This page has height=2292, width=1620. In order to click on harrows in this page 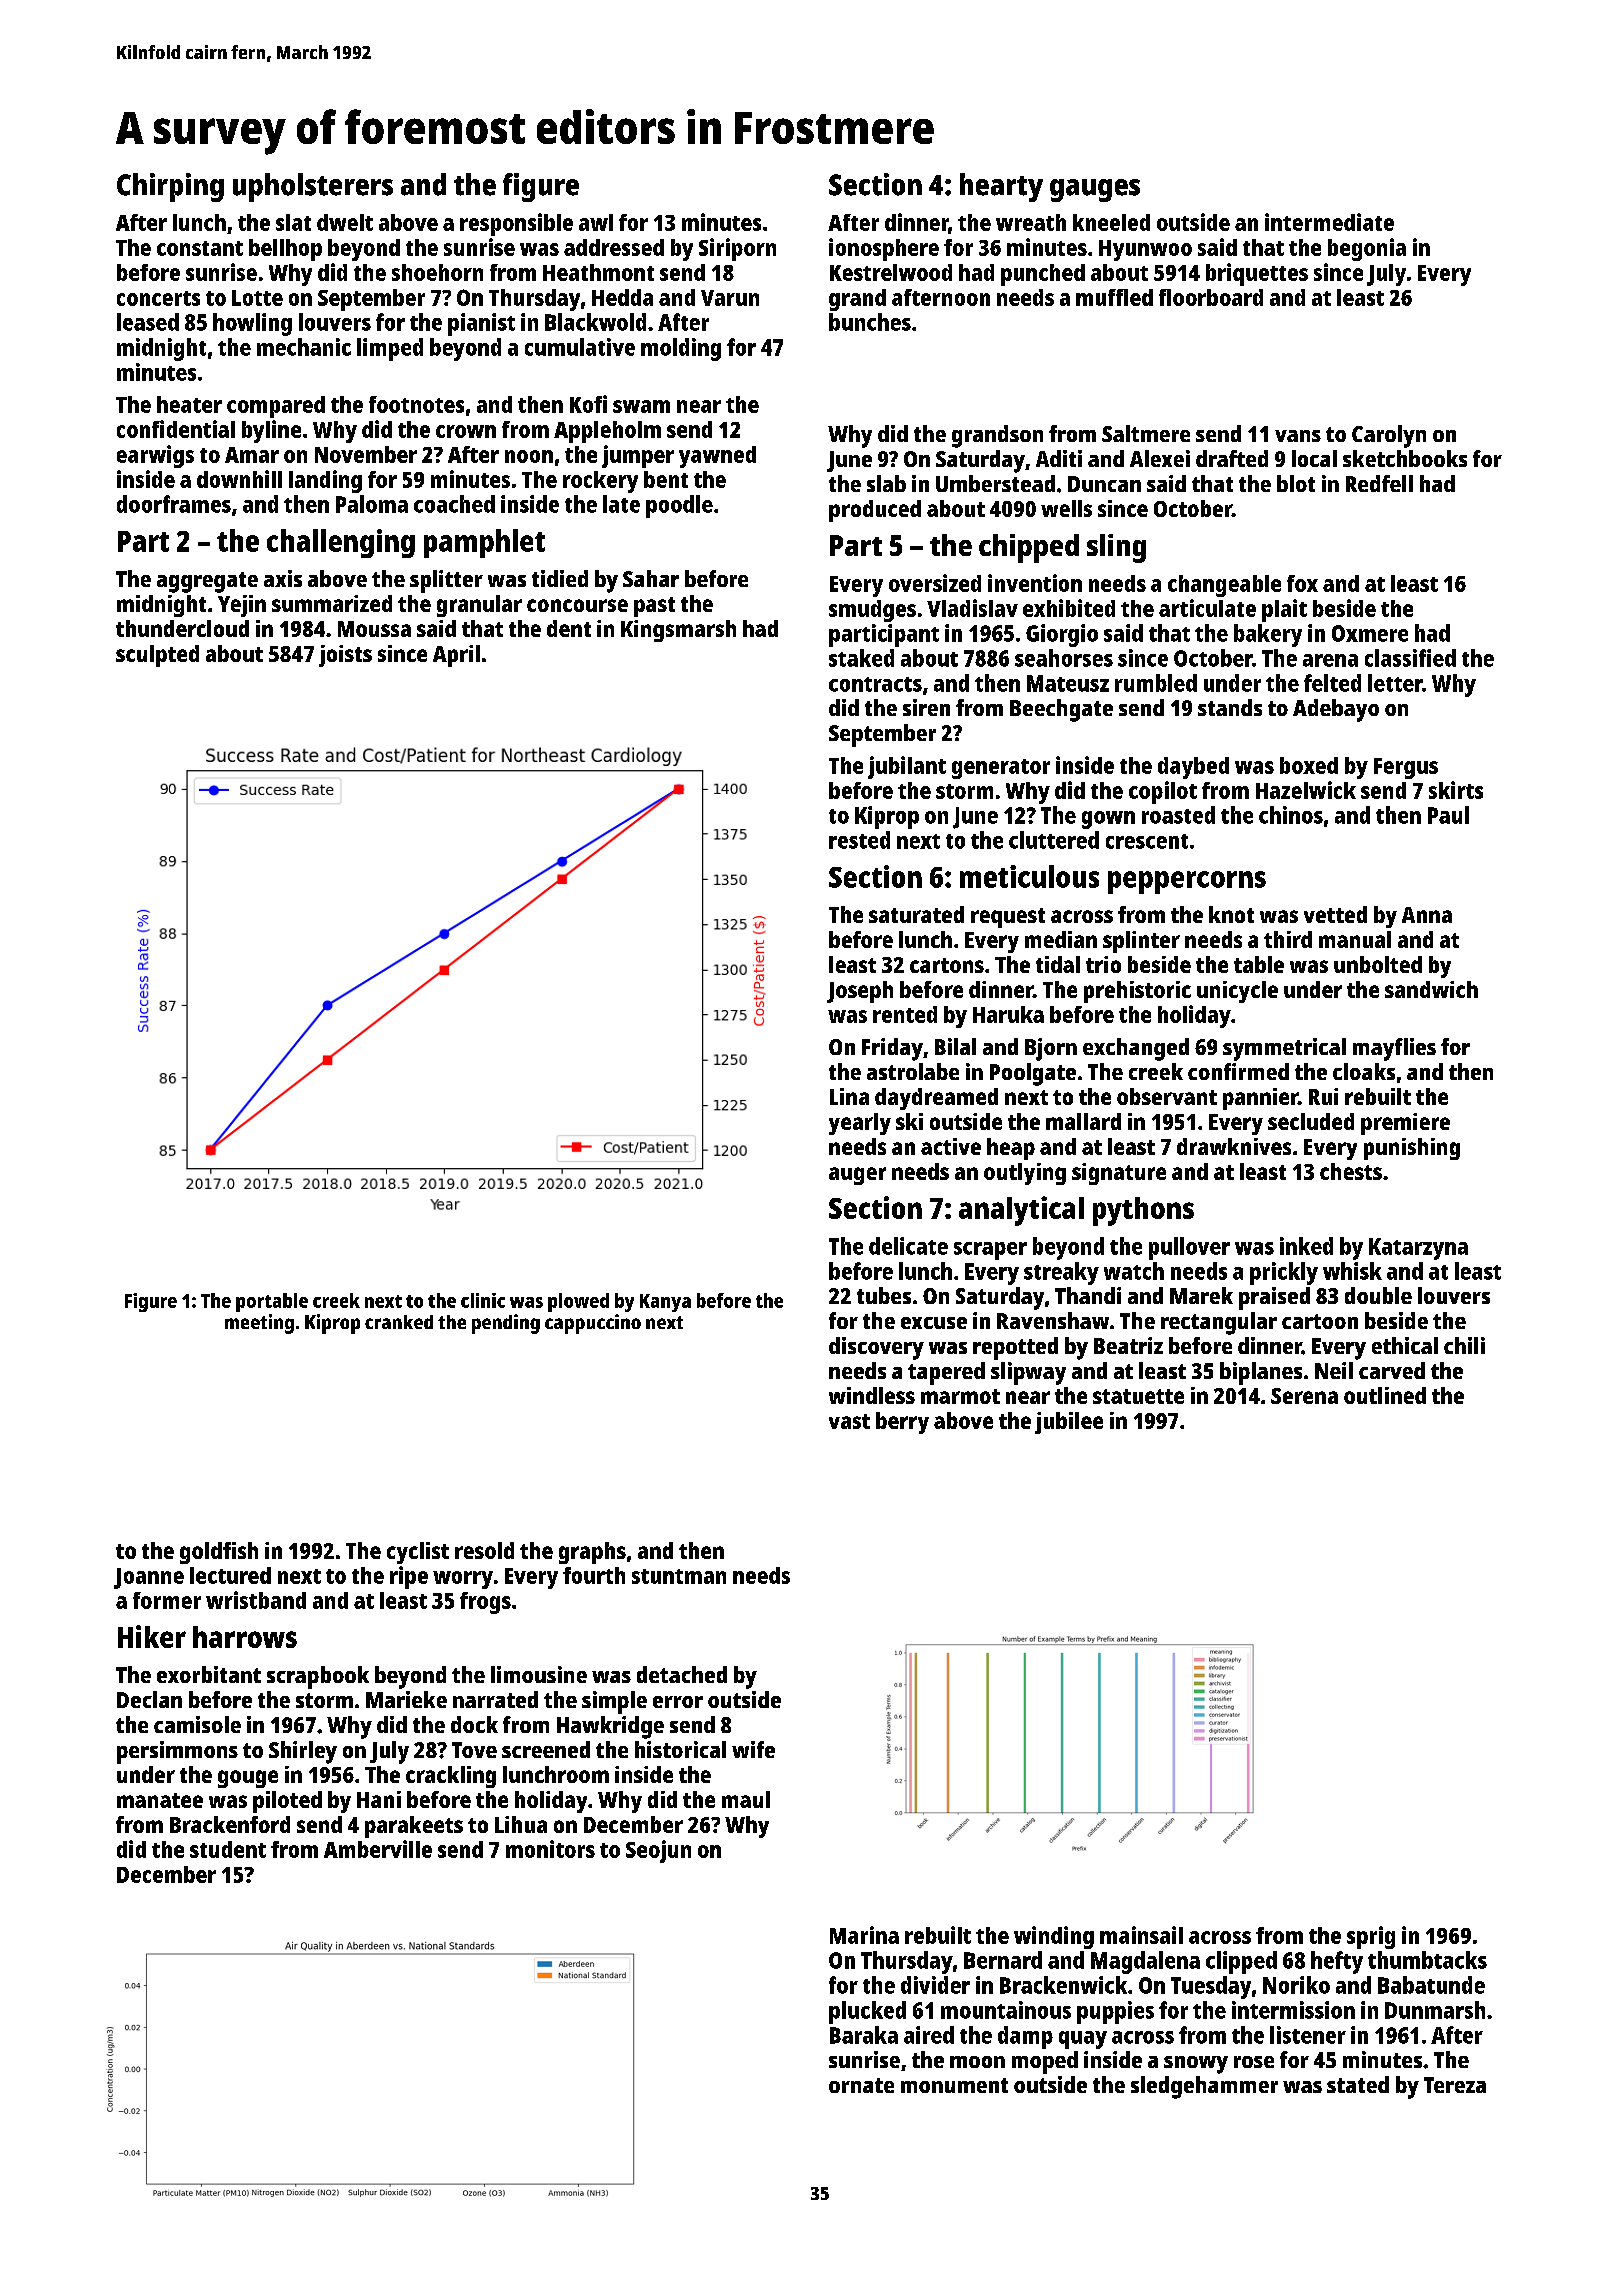, I will do `click(245, 1637)`.
